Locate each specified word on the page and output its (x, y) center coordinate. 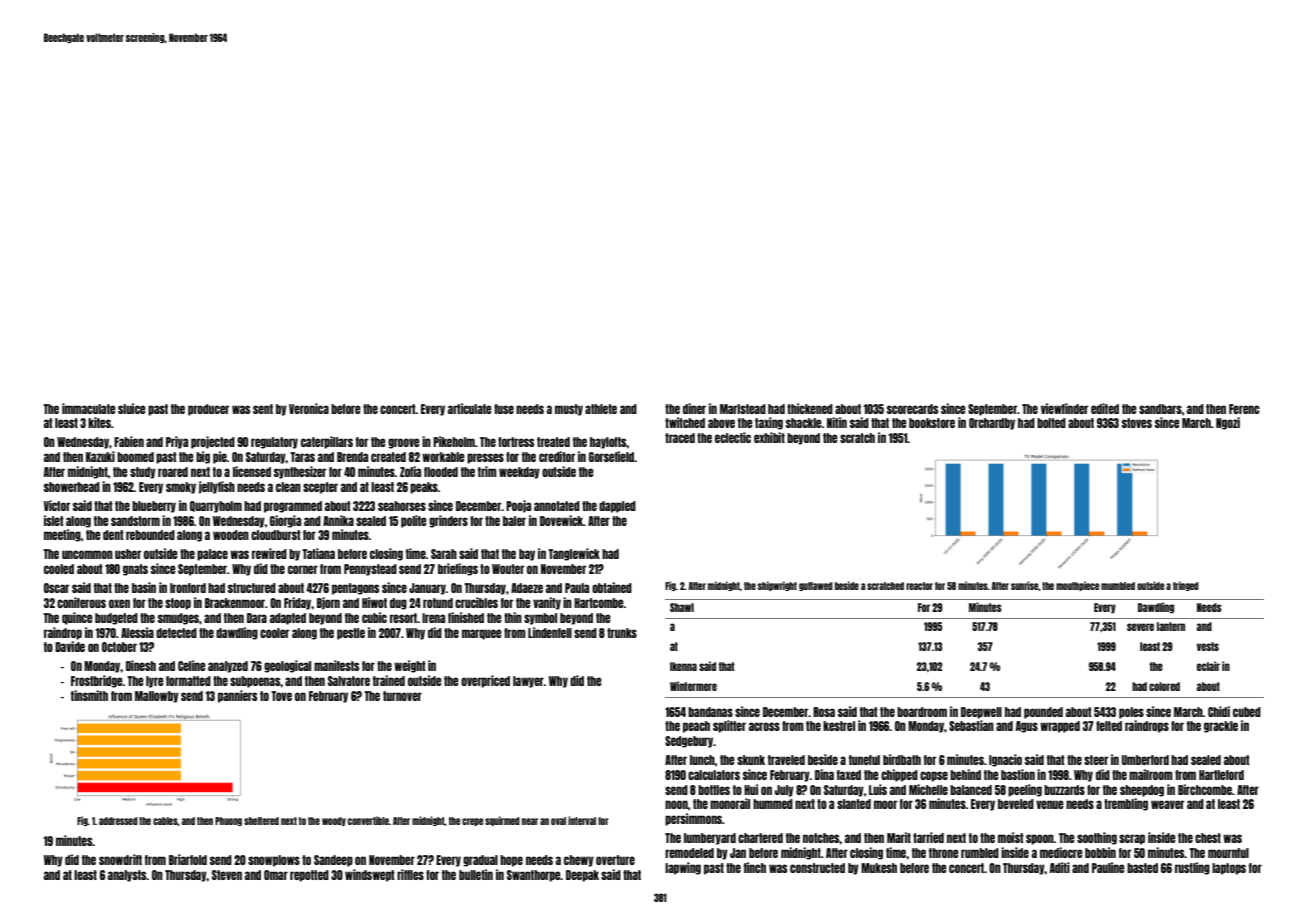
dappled (617, 507)
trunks (622, 633)
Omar (276, 875)
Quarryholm (216, 507)
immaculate (89, 408)
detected (176, 633)
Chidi (1219, 711)
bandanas (710, 712)
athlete (601, 409)
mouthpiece (1077, 586)
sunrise (1024, 585)
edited (1105, 408)
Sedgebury (689, 742)
